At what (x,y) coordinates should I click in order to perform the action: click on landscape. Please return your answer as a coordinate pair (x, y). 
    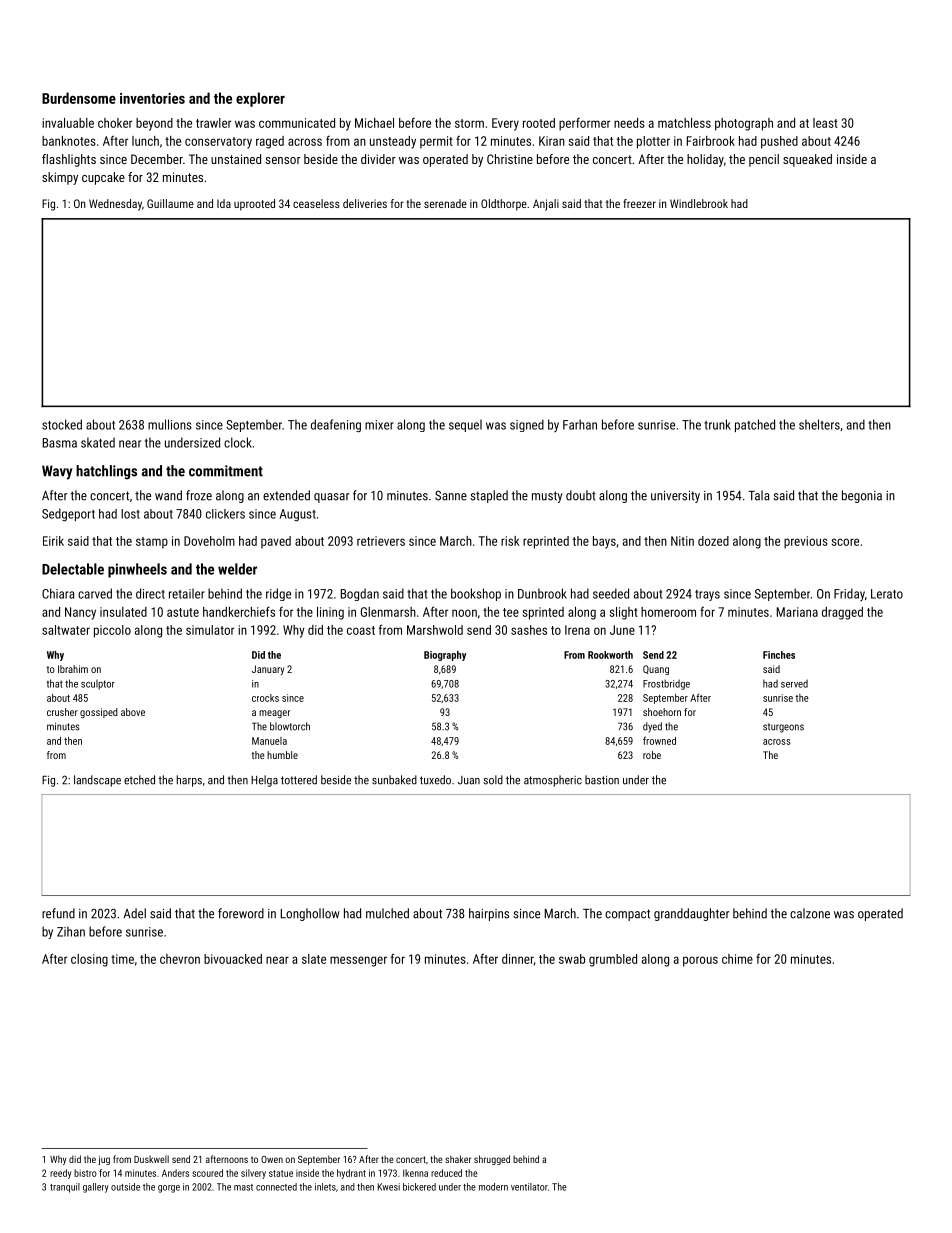
    Looking at the image, I should click on (97, 781).
